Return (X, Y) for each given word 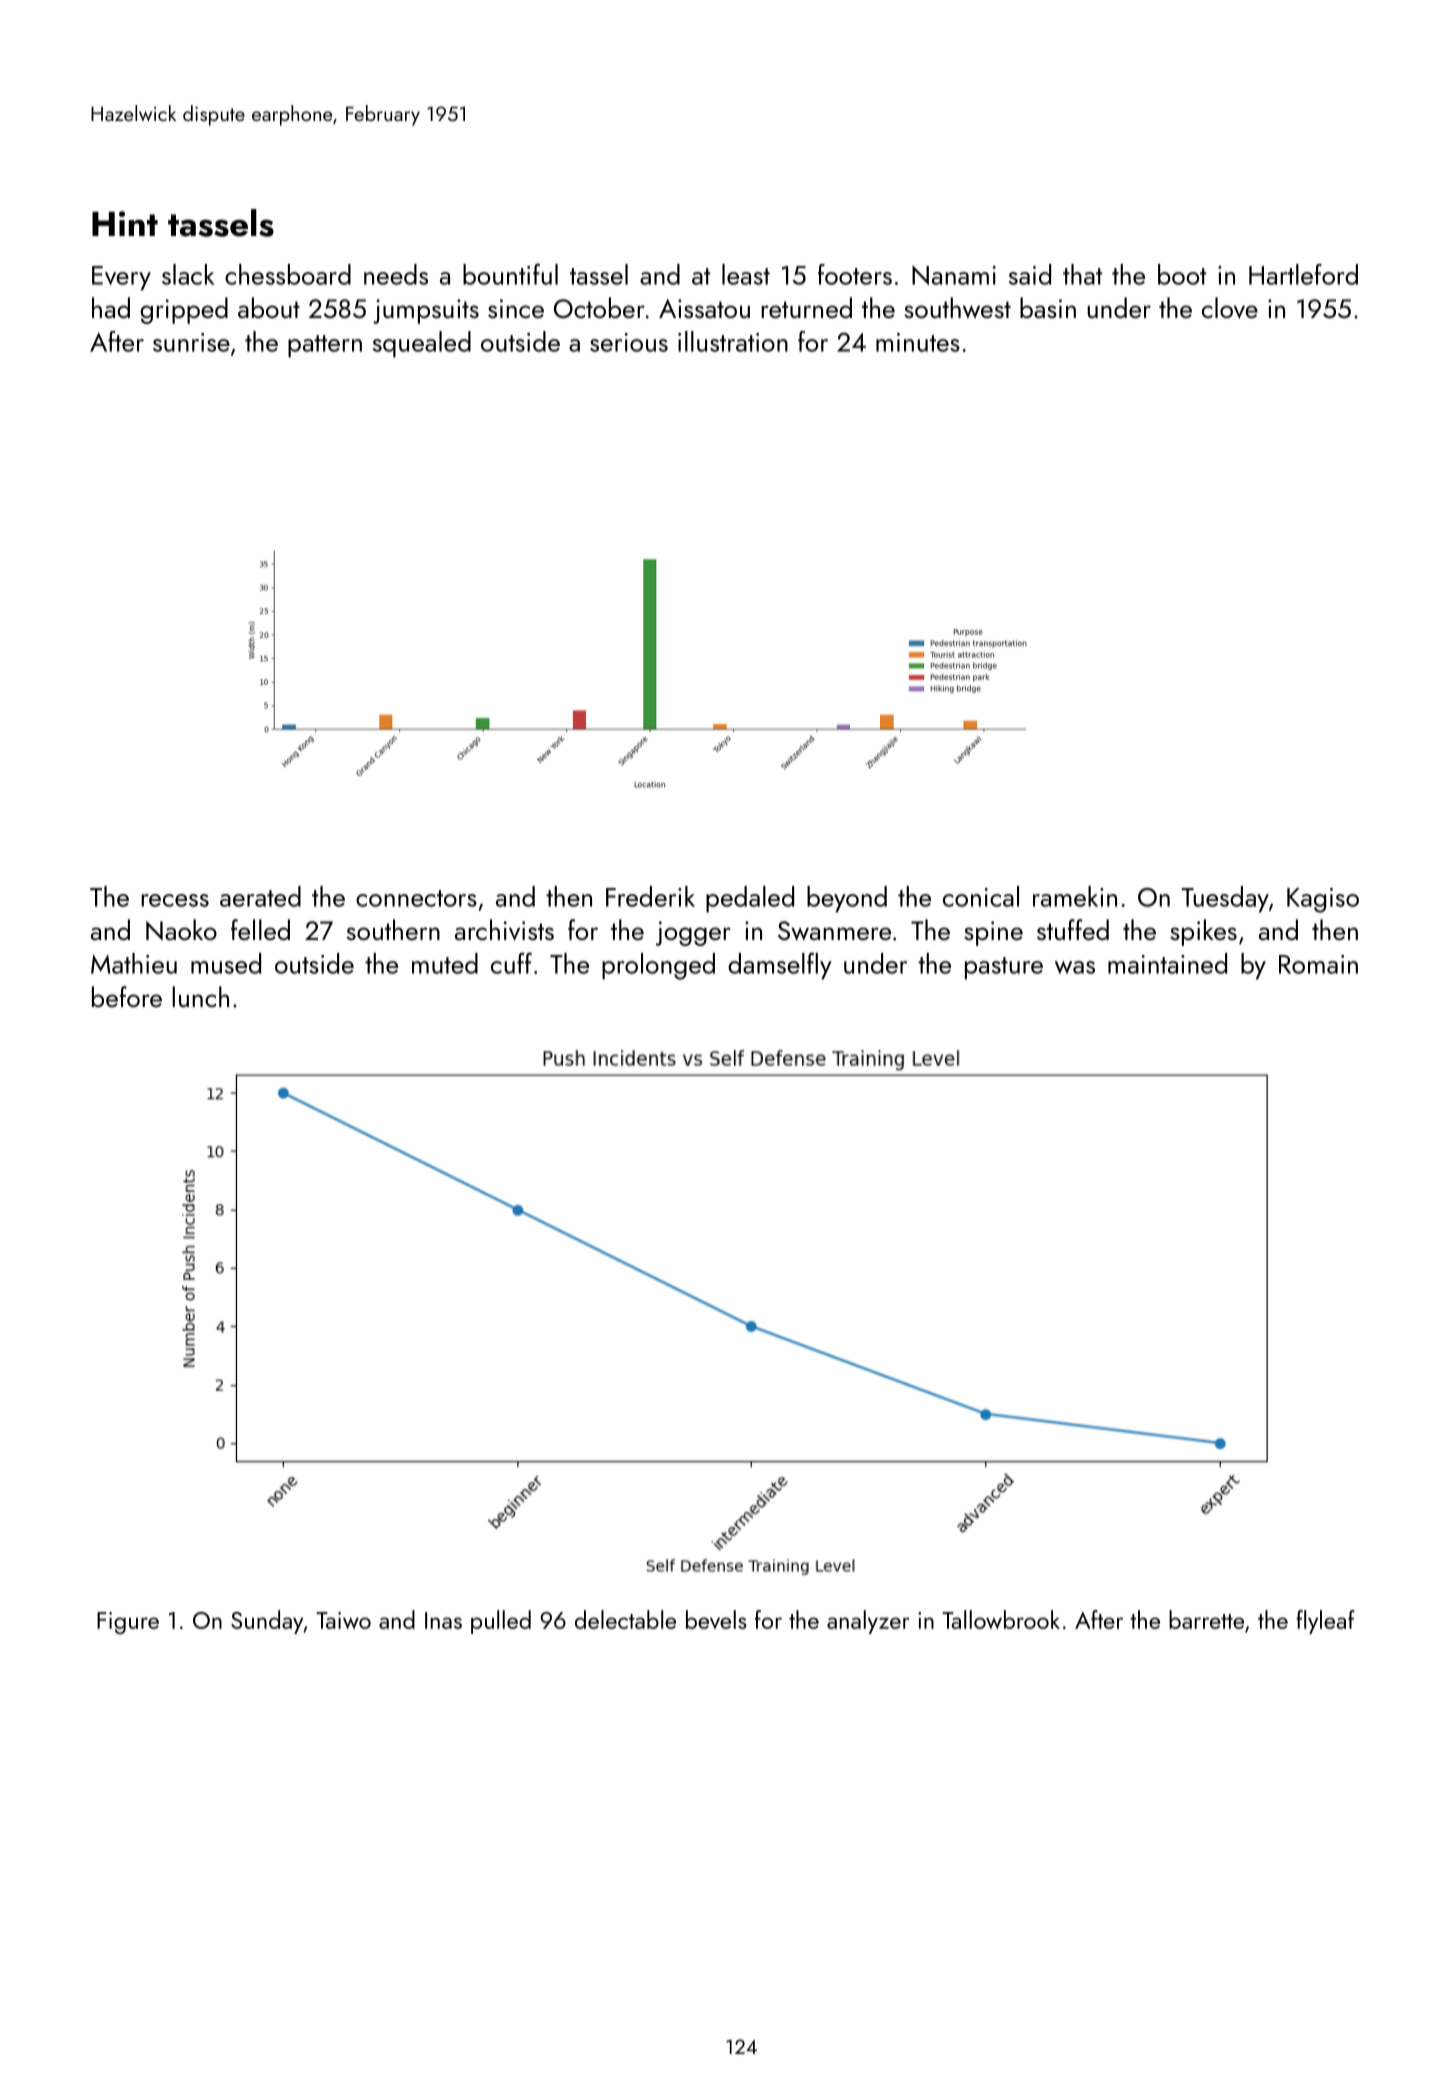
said (1030, 274)
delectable (625, 1619)
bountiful (510, 274)
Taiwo (343, 1620)
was (1075, 967)
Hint (125, 223)
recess (175, 900)
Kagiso (1323, 900)
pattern (325, 346)
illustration (733, 341)
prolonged (658, 966)
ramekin (1075, 896)
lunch (200, 996)
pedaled (750, 899)
